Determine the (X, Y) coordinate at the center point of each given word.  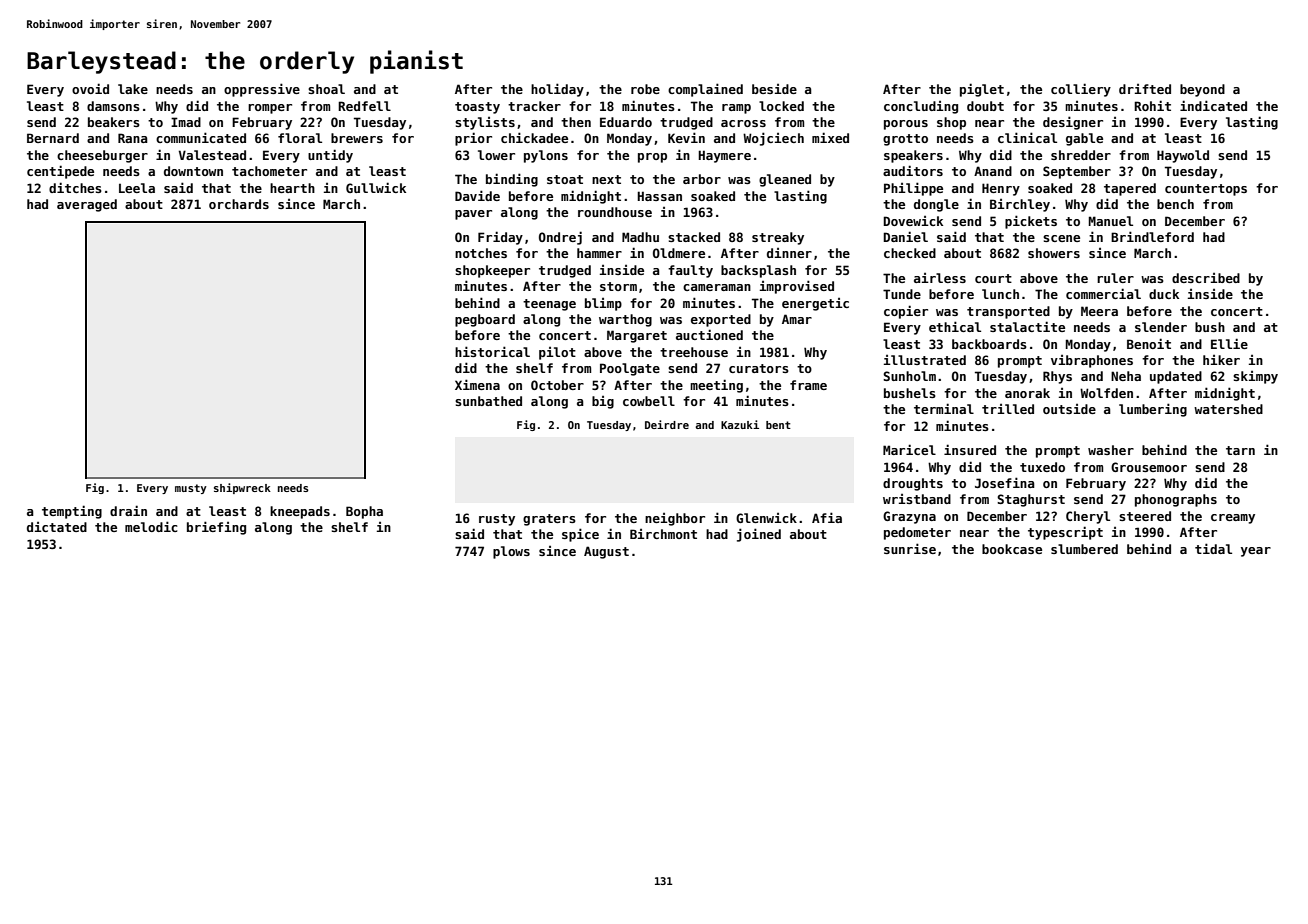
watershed (1228, 409)
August (606, 552)
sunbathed (488, 401)
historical (492, 351)
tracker (534, 106)
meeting (716, 386)
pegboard (485, 320)
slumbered (1084, 549)
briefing (216, 528)
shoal (326, 89)
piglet (982, 90)
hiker (1221, 360)
